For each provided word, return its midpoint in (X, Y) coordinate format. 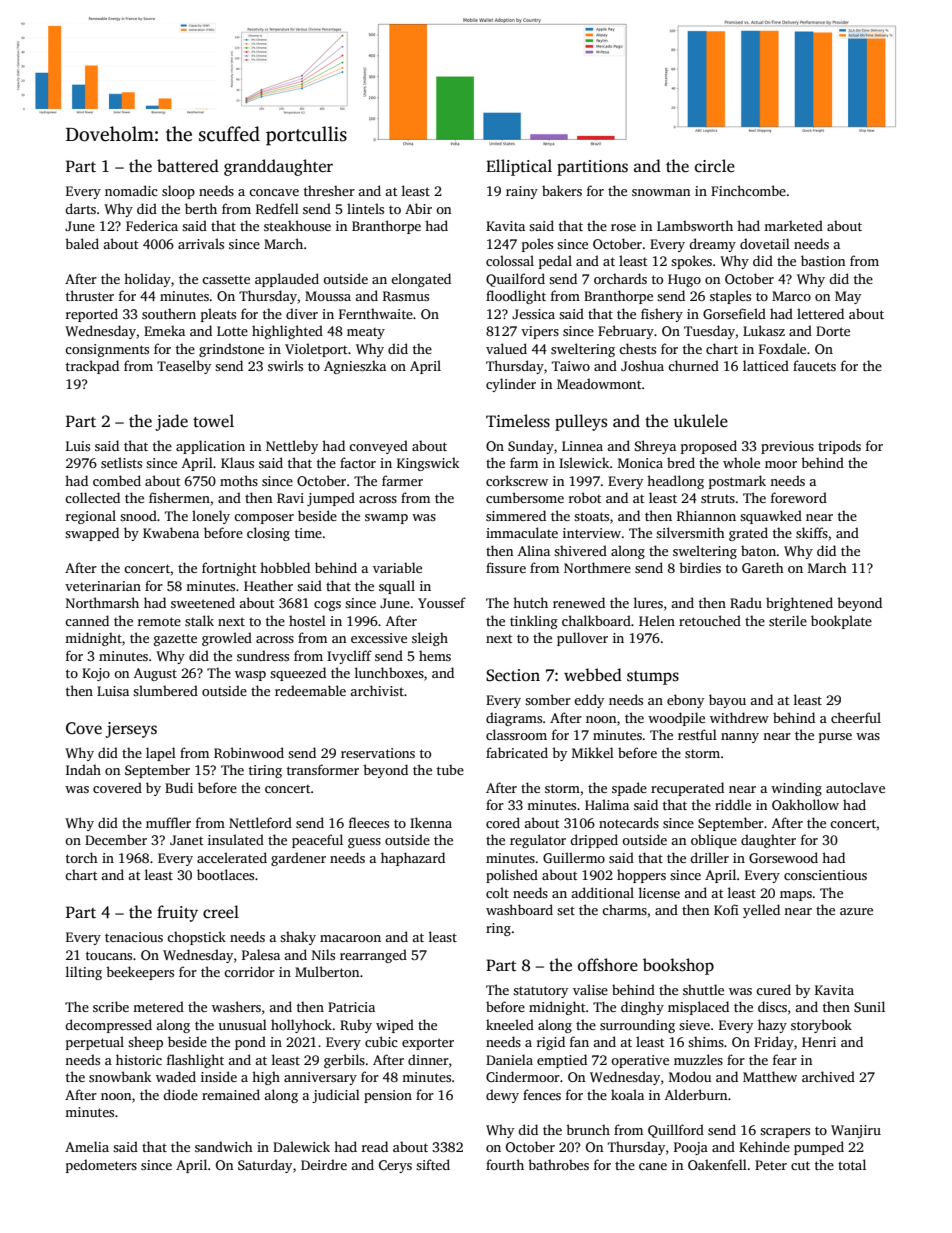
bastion (823, 260)
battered (188, 166)
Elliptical (519, 167)
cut (800, 1165)
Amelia (87, 1146)
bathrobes (558, 1164)
